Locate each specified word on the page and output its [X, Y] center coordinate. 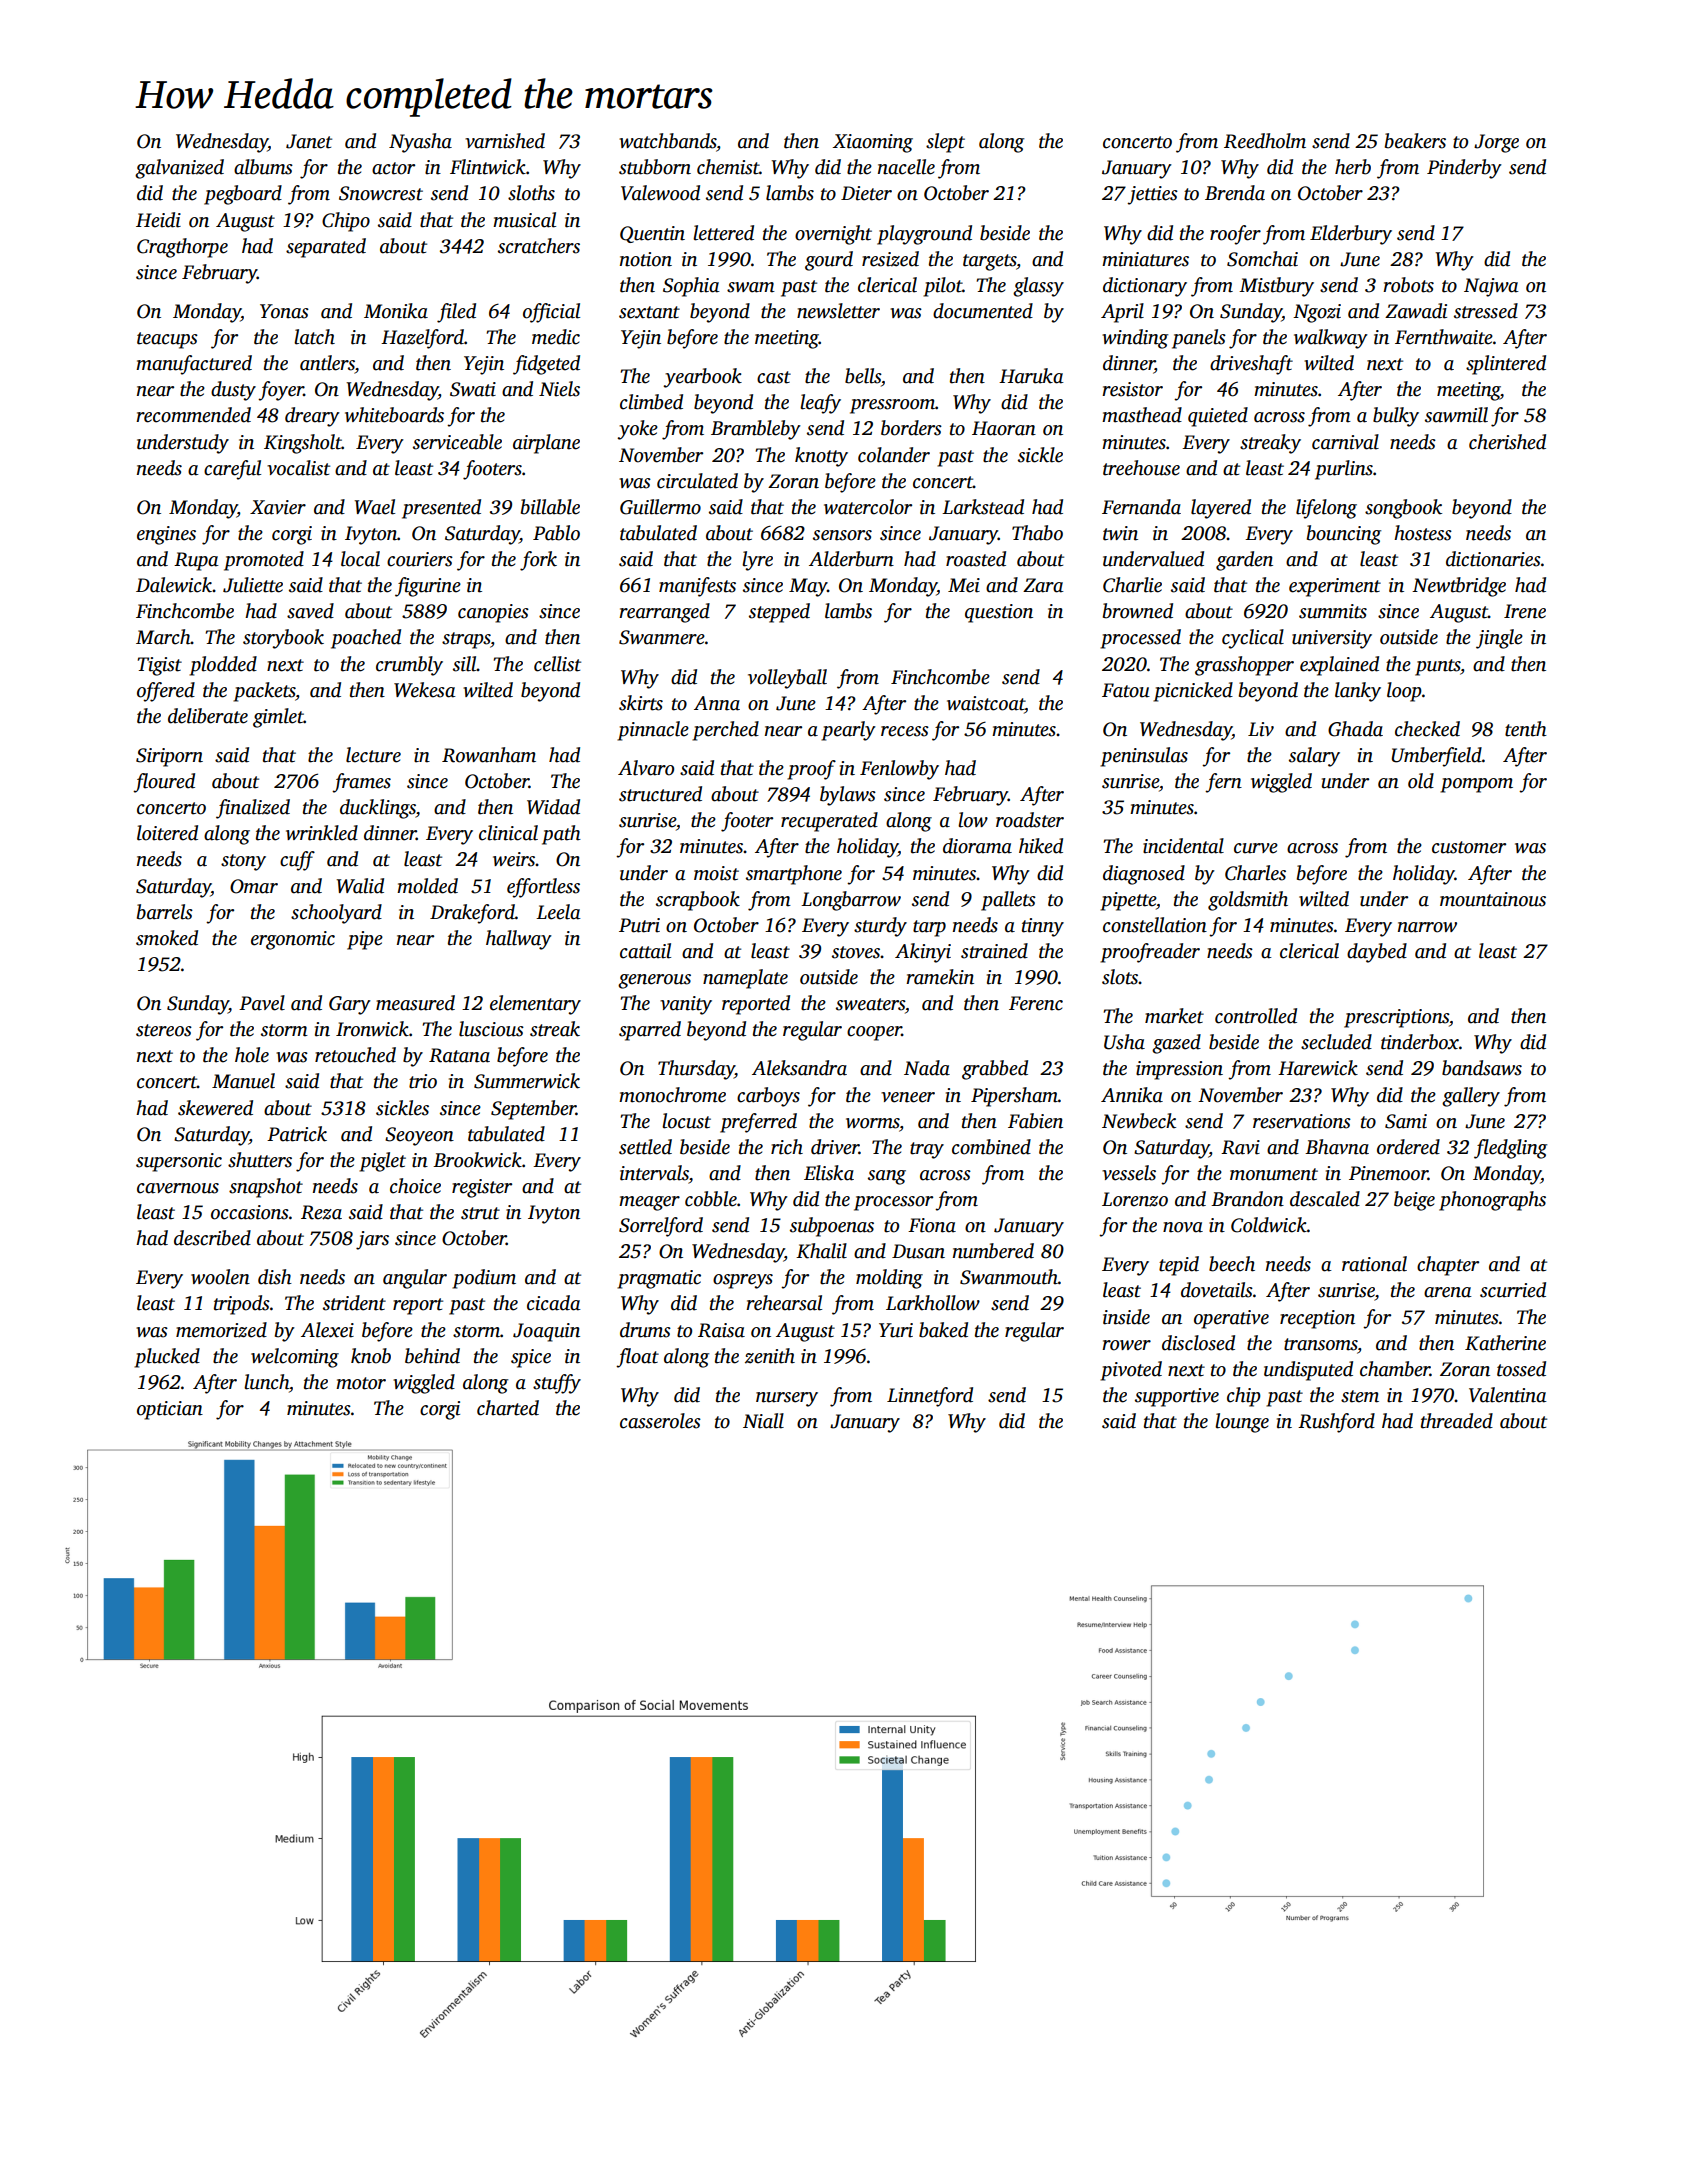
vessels [1129, 1173]
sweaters [870, 1004]
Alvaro [646, 768]
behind [432, 1356]
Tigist [160, 666]
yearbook [702, 378]
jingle [1499, 639]
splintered [1506, 365]
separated [326, 248]
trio [423, 1081]
